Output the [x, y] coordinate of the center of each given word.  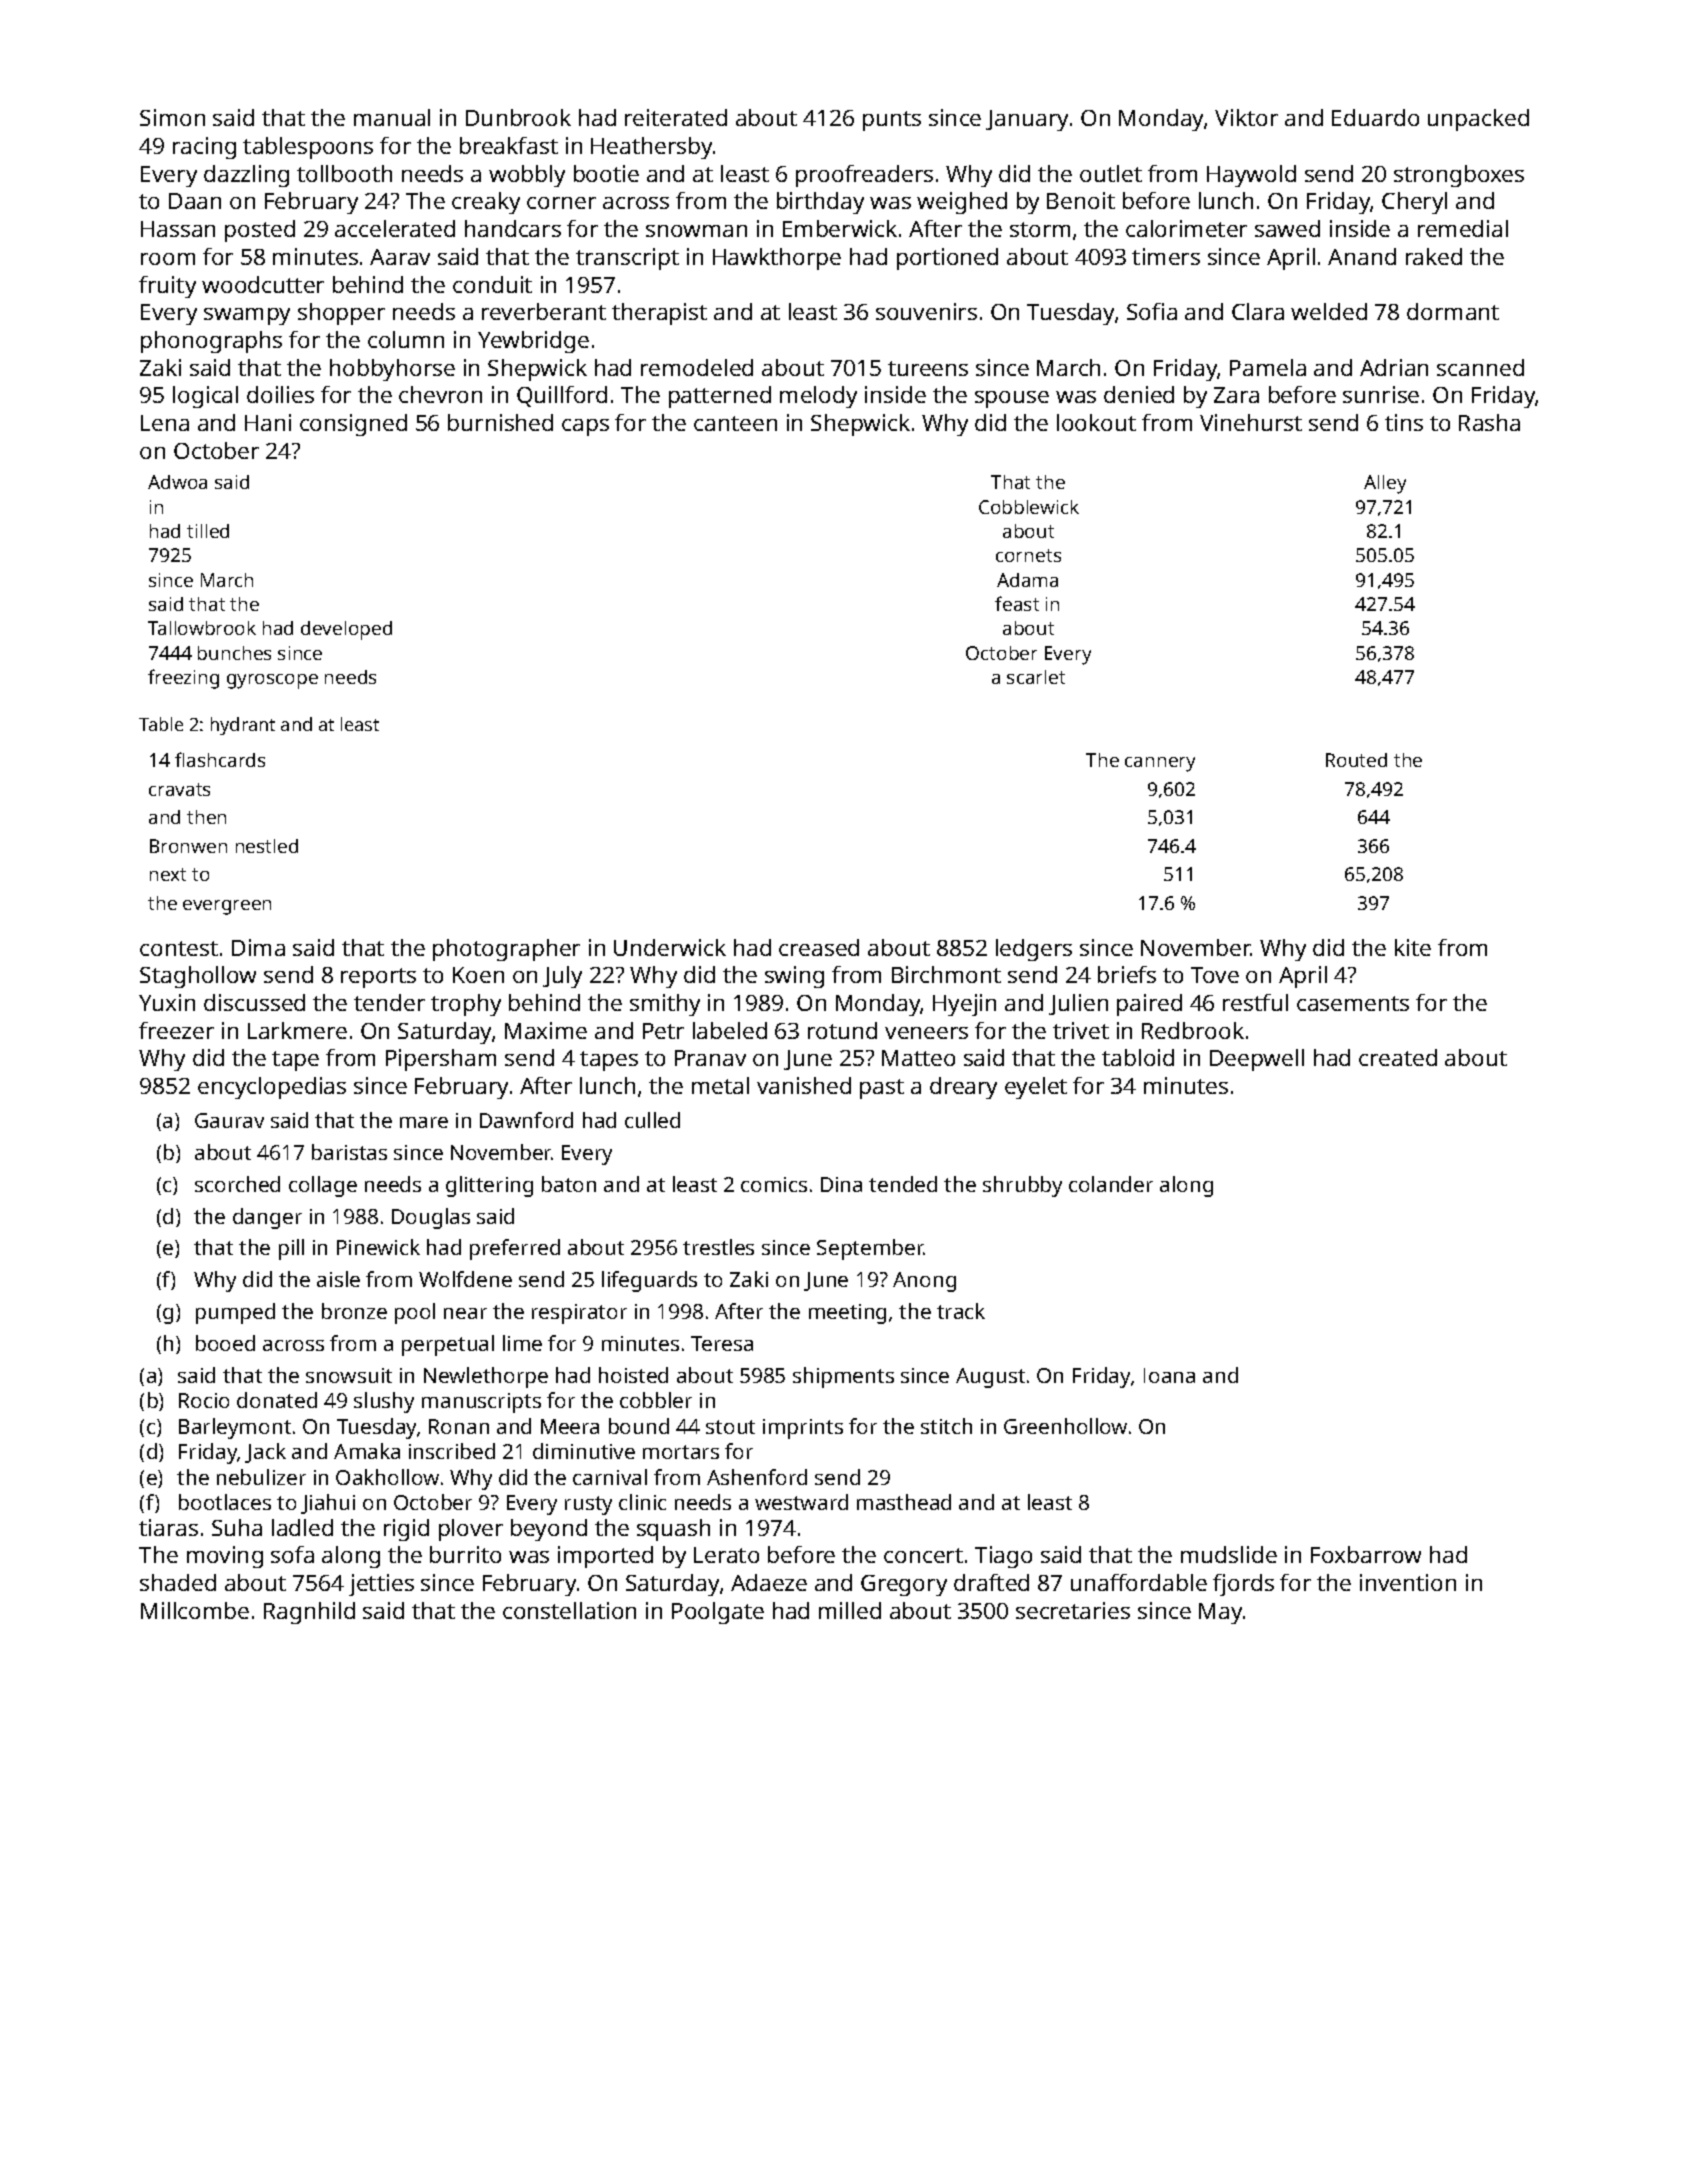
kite [1413, 947]
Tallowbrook [202, 628]
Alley [1385, 484]
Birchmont [946, 974]
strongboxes [1459, 176]
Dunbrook [518, 117]
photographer [506, 950]
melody [818, 397]
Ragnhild [309, 1613]
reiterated [676, 117]
